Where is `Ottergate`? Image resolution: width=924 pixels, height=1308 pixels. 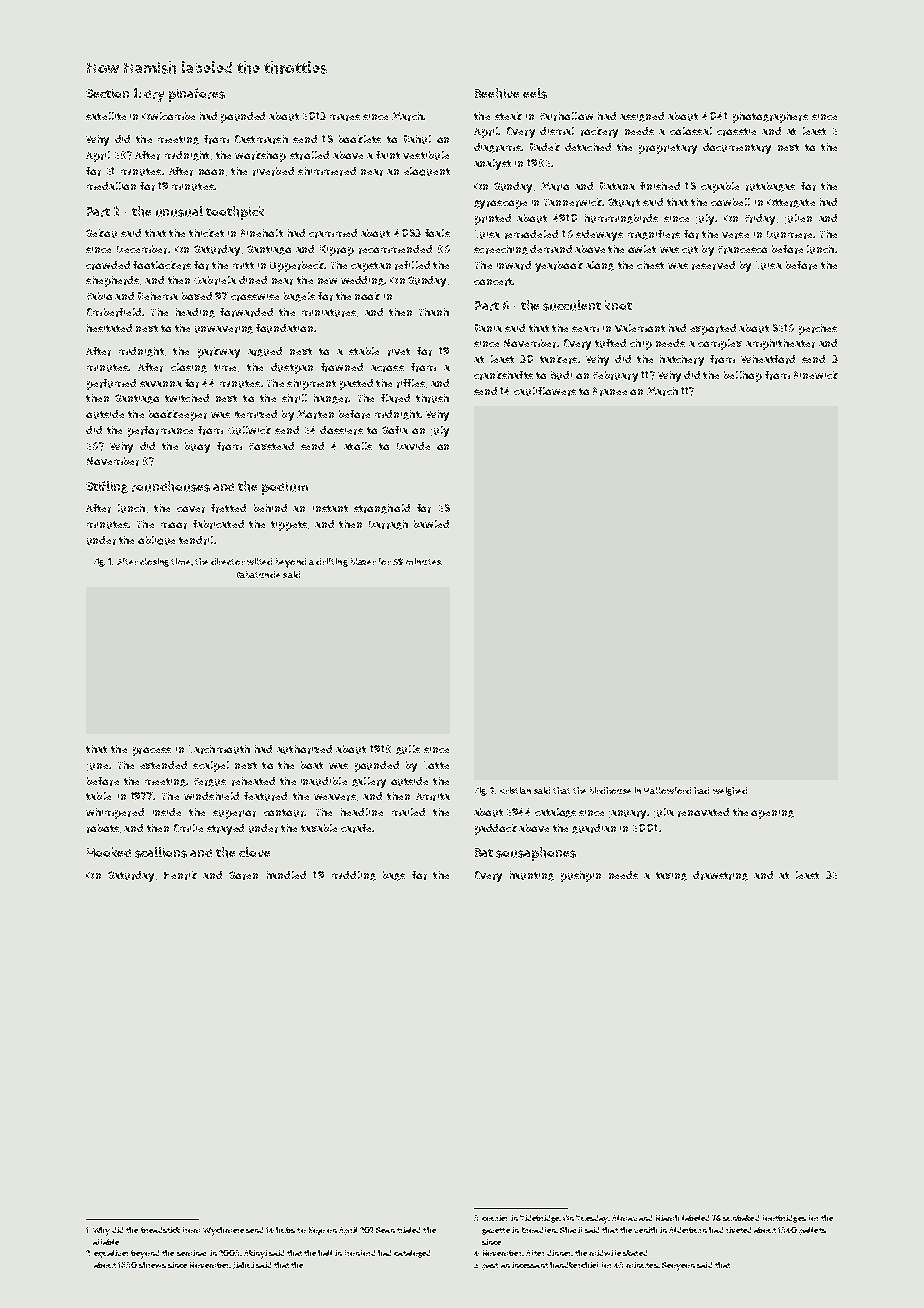
Ottergate is located at coordinates (791, 203).
